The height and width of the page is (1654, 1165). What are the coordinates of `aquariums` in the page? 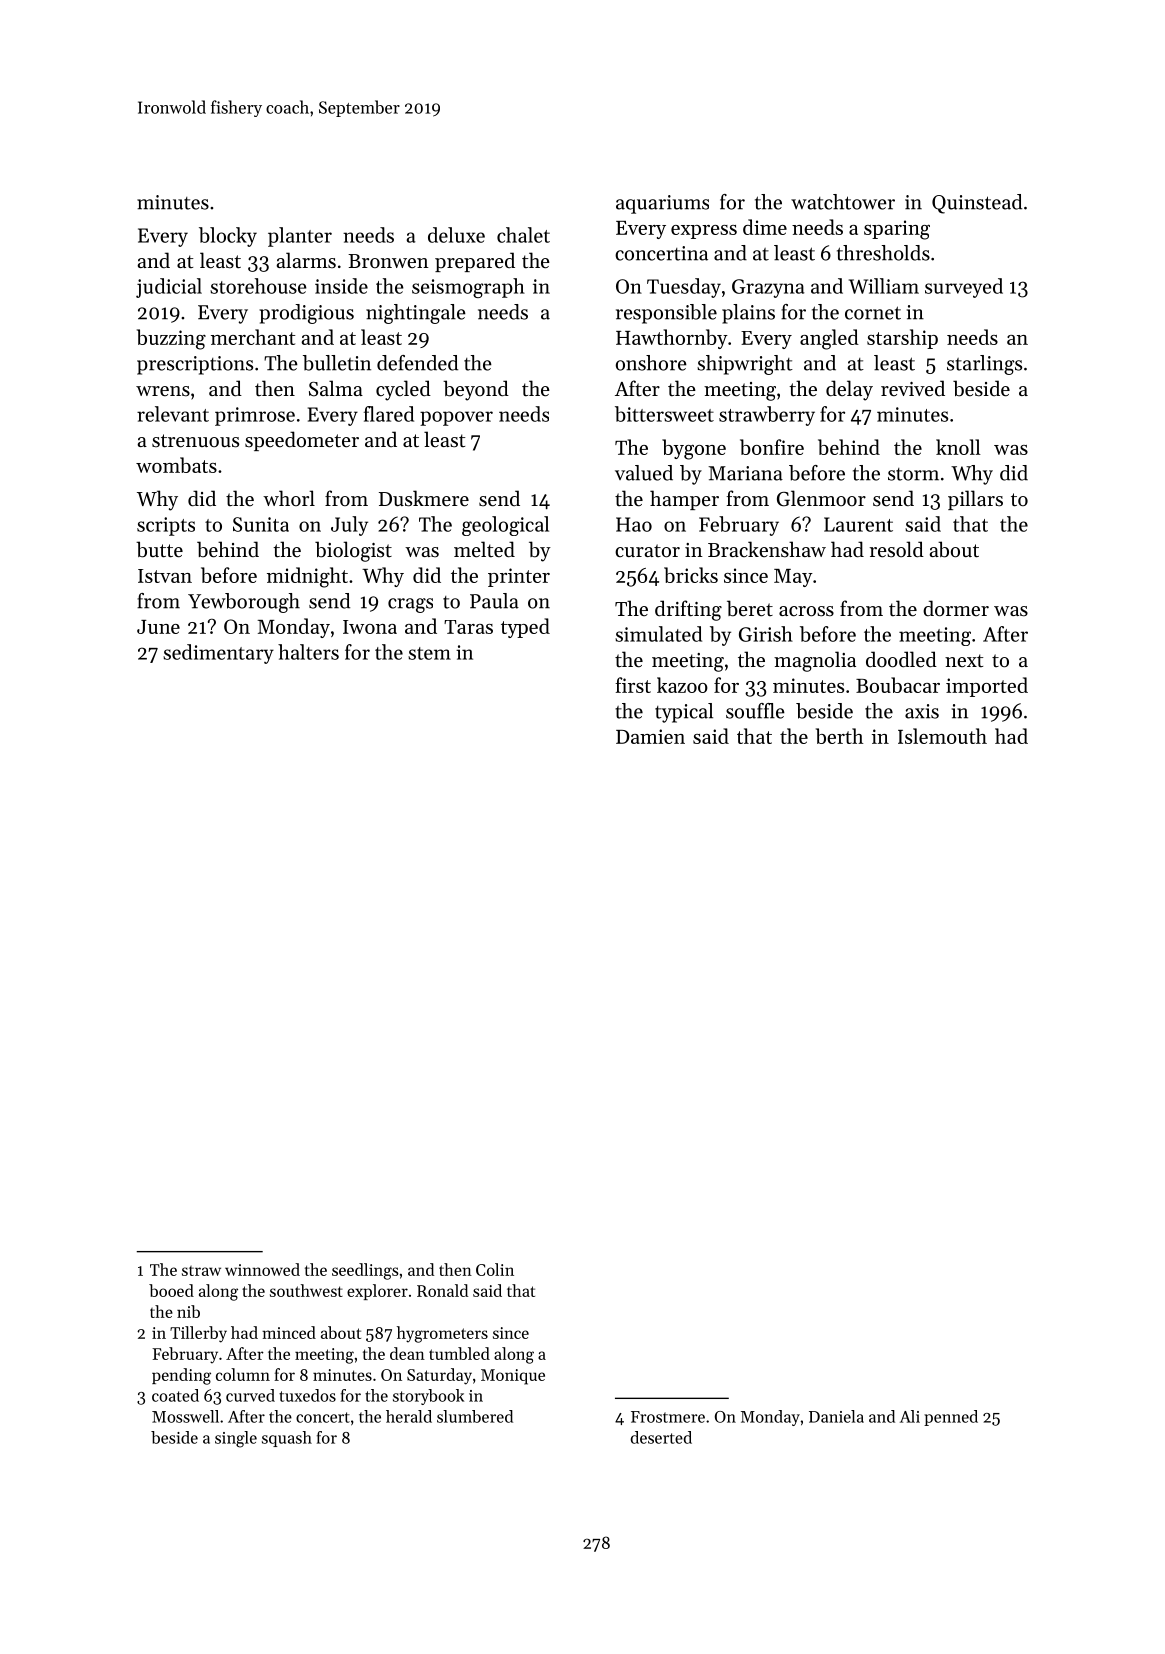 It's located at (662, 204).
